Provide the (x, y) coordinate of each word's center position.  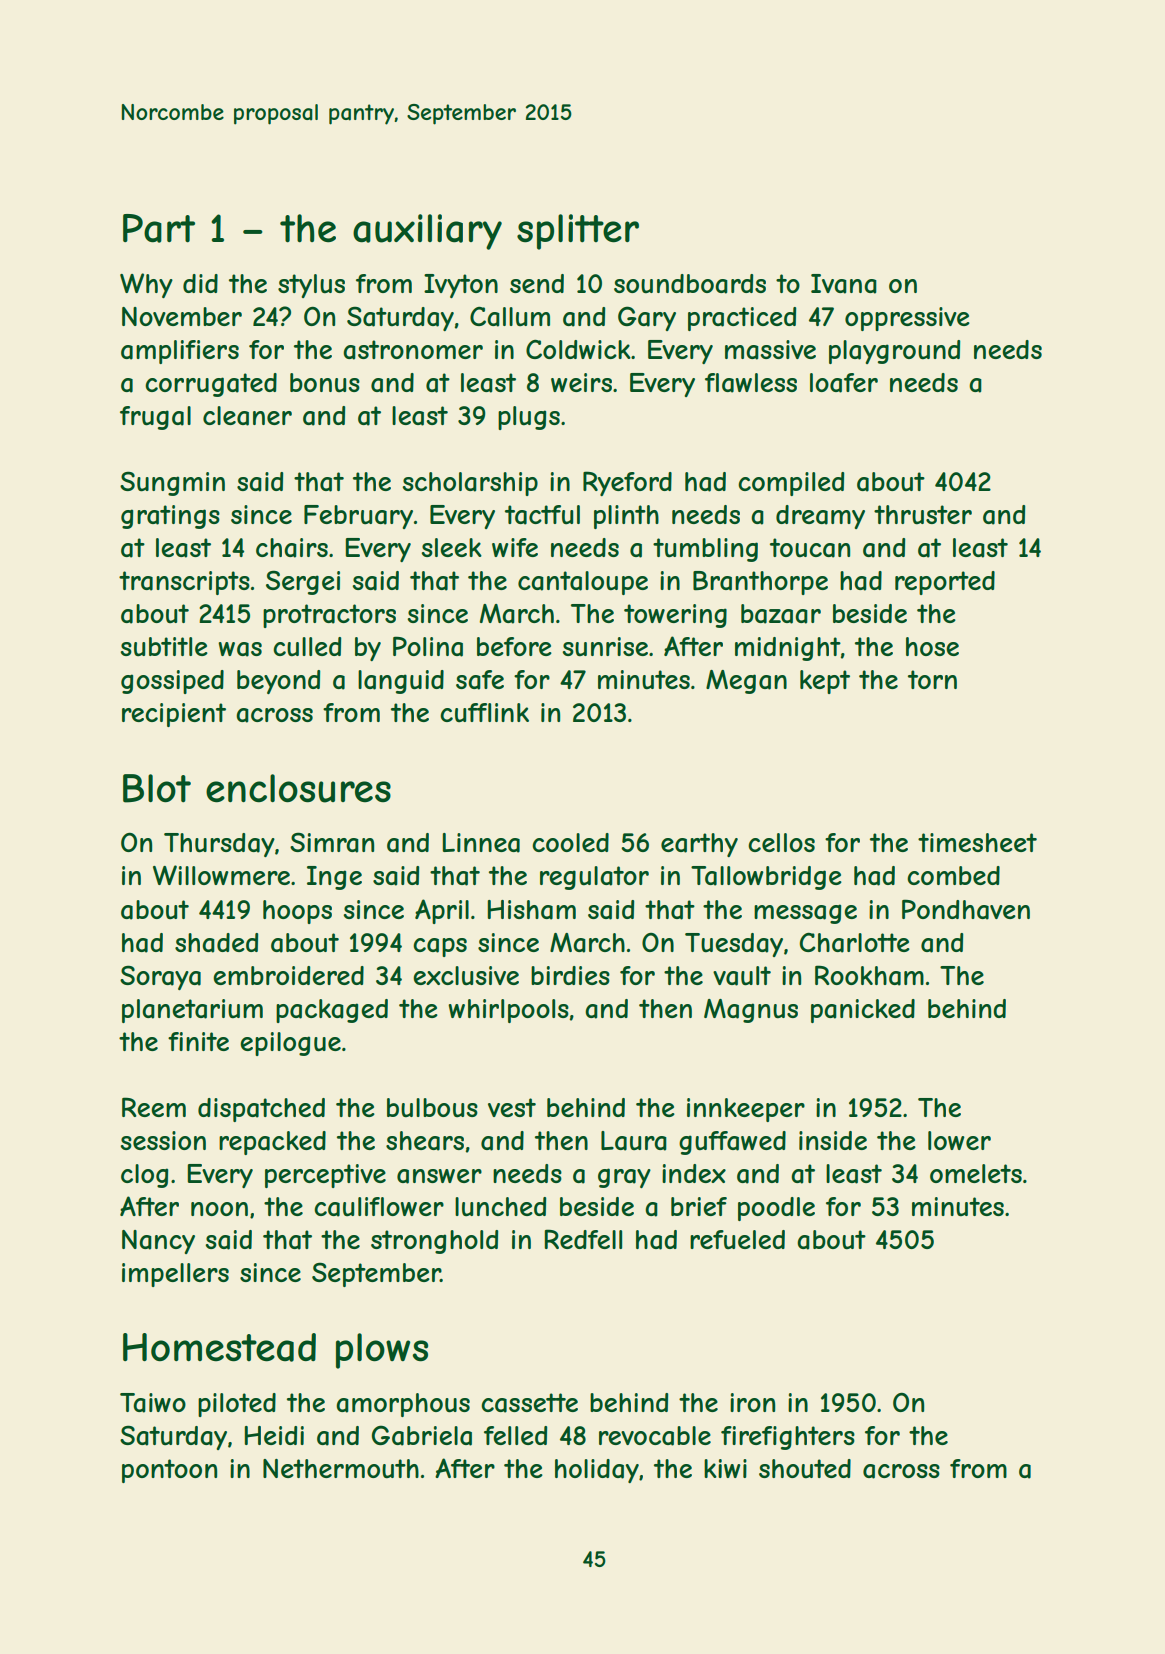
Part (159, 228)
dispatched (261, 1110)
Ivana (844, 284)
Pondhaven (966, 909)
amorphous (403, 1405)
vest (512, 1107)
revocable (655, 1436)
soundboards (690, 284)
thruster (923, 514)
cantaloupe (583, 583)
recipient (174, 715)
